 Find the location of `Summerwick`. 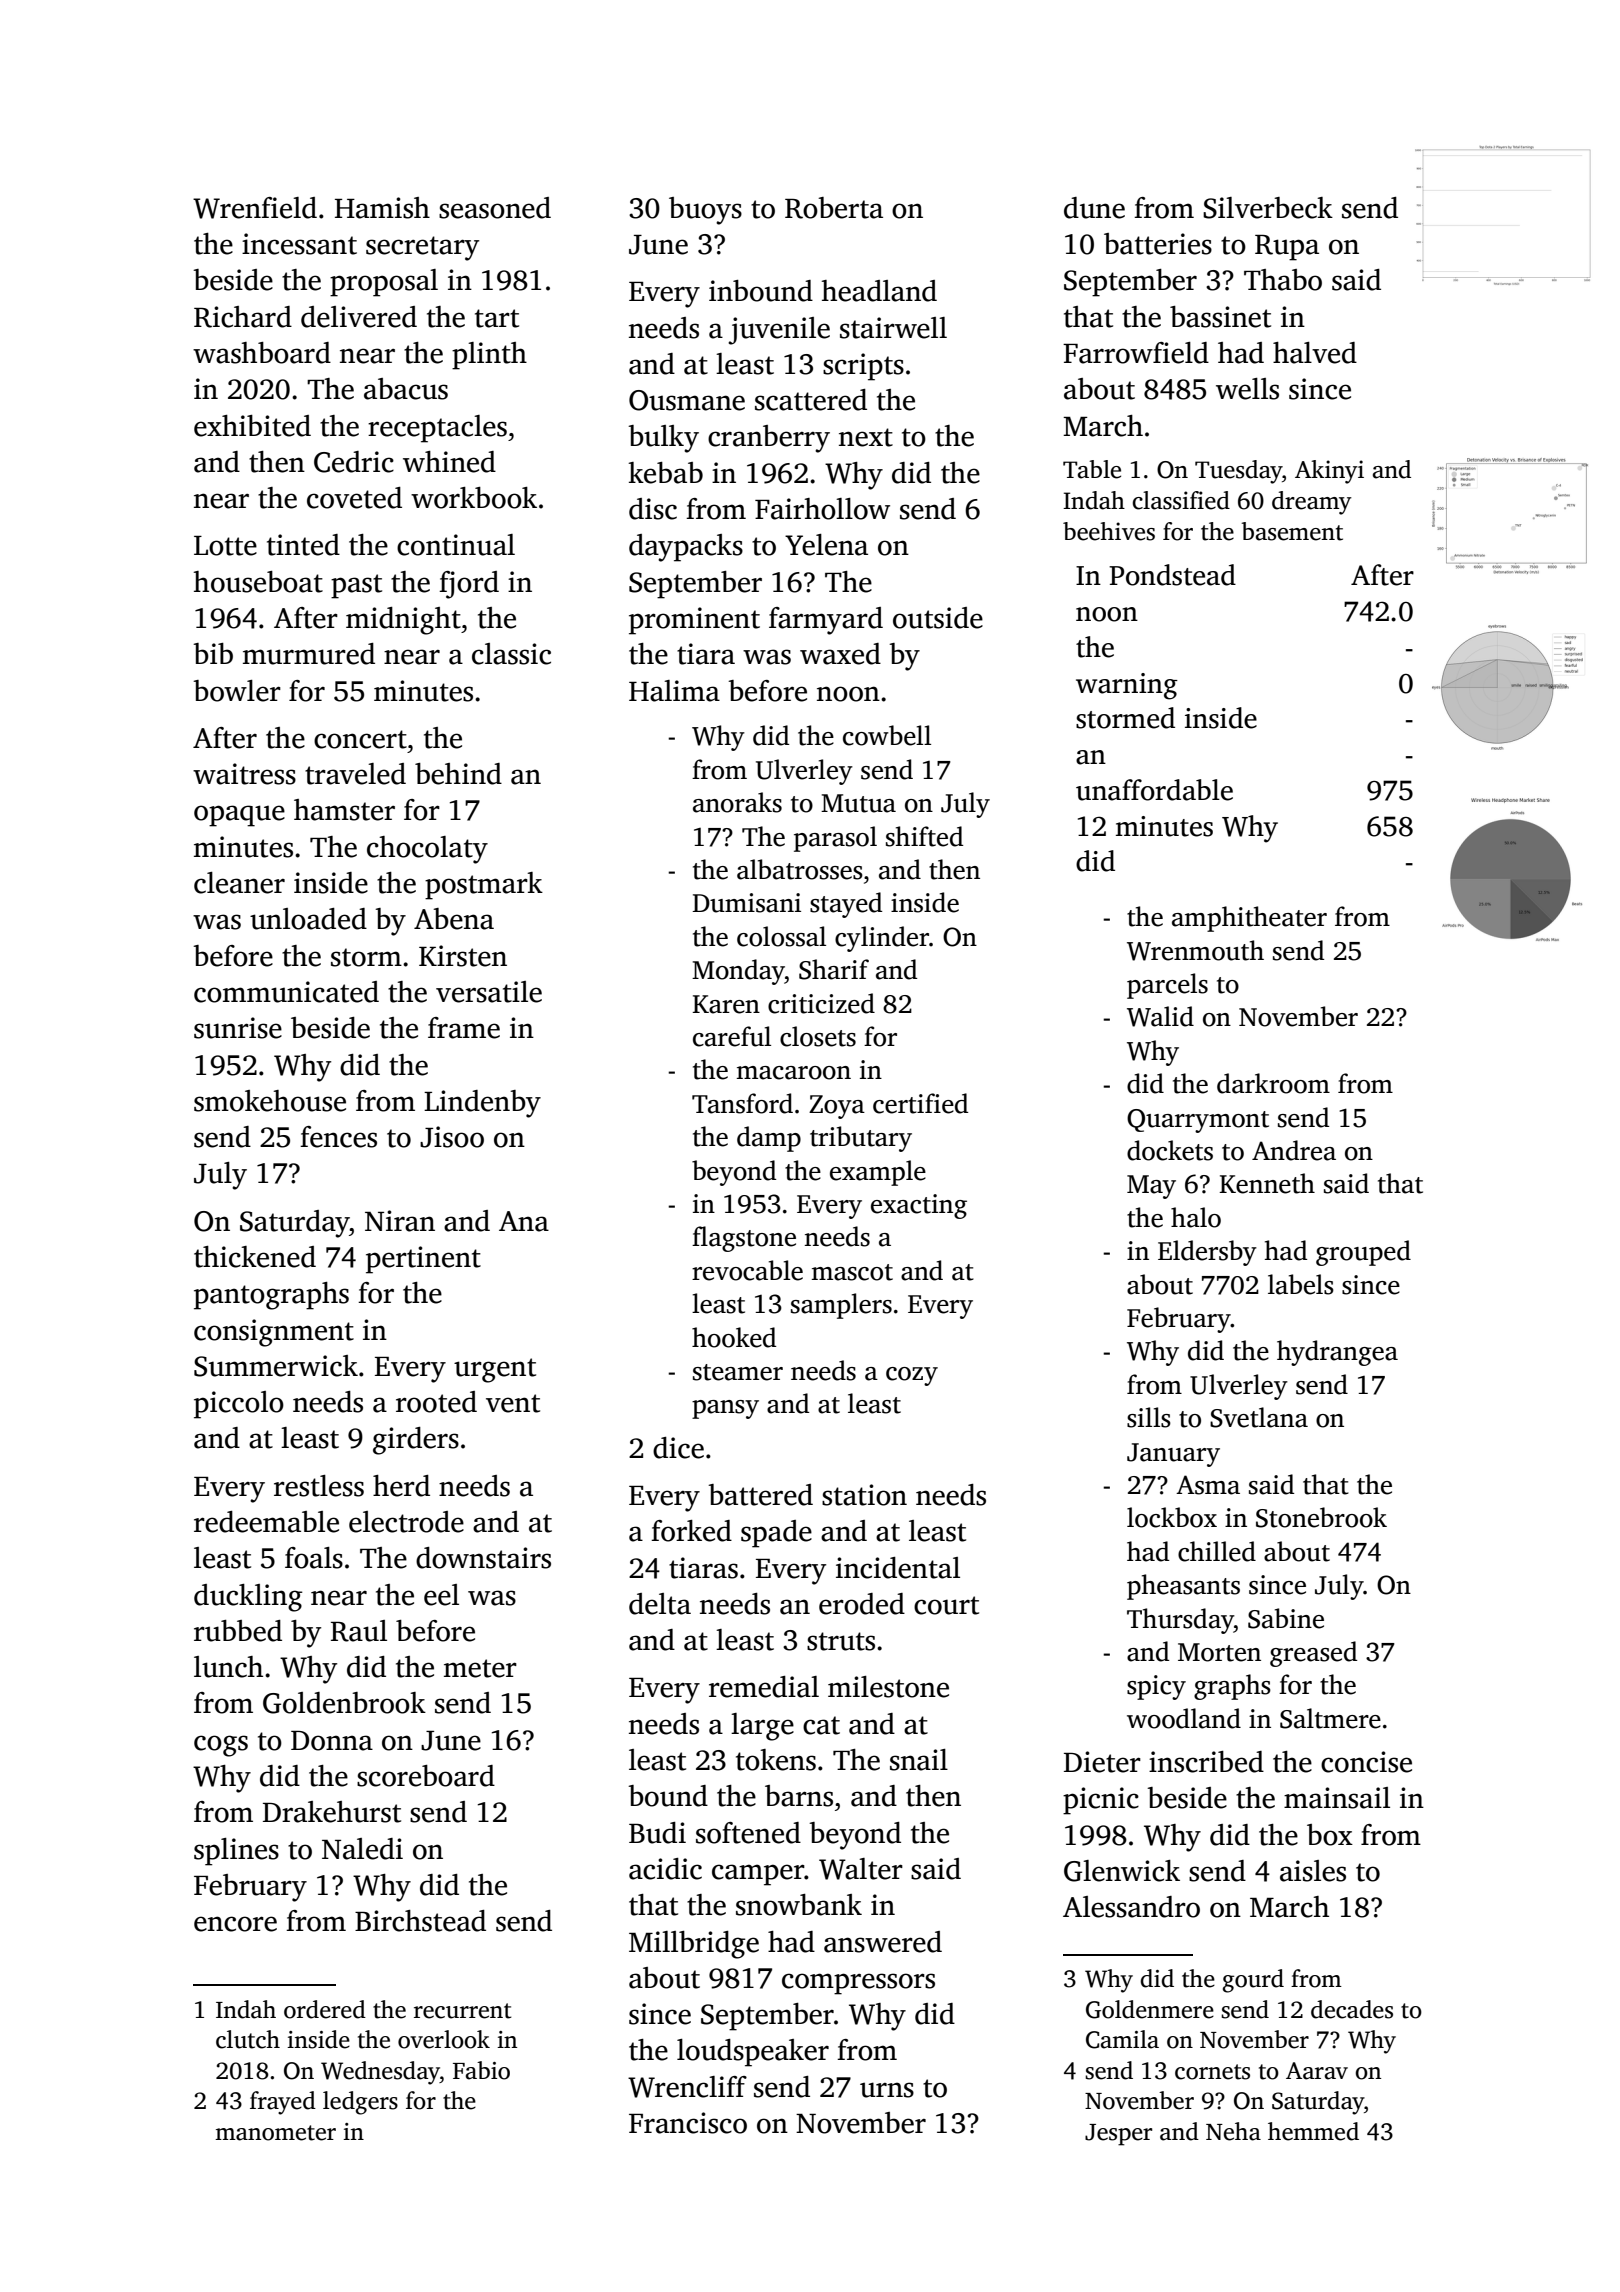

Summerwick is located at coordinates (276, 1366).
